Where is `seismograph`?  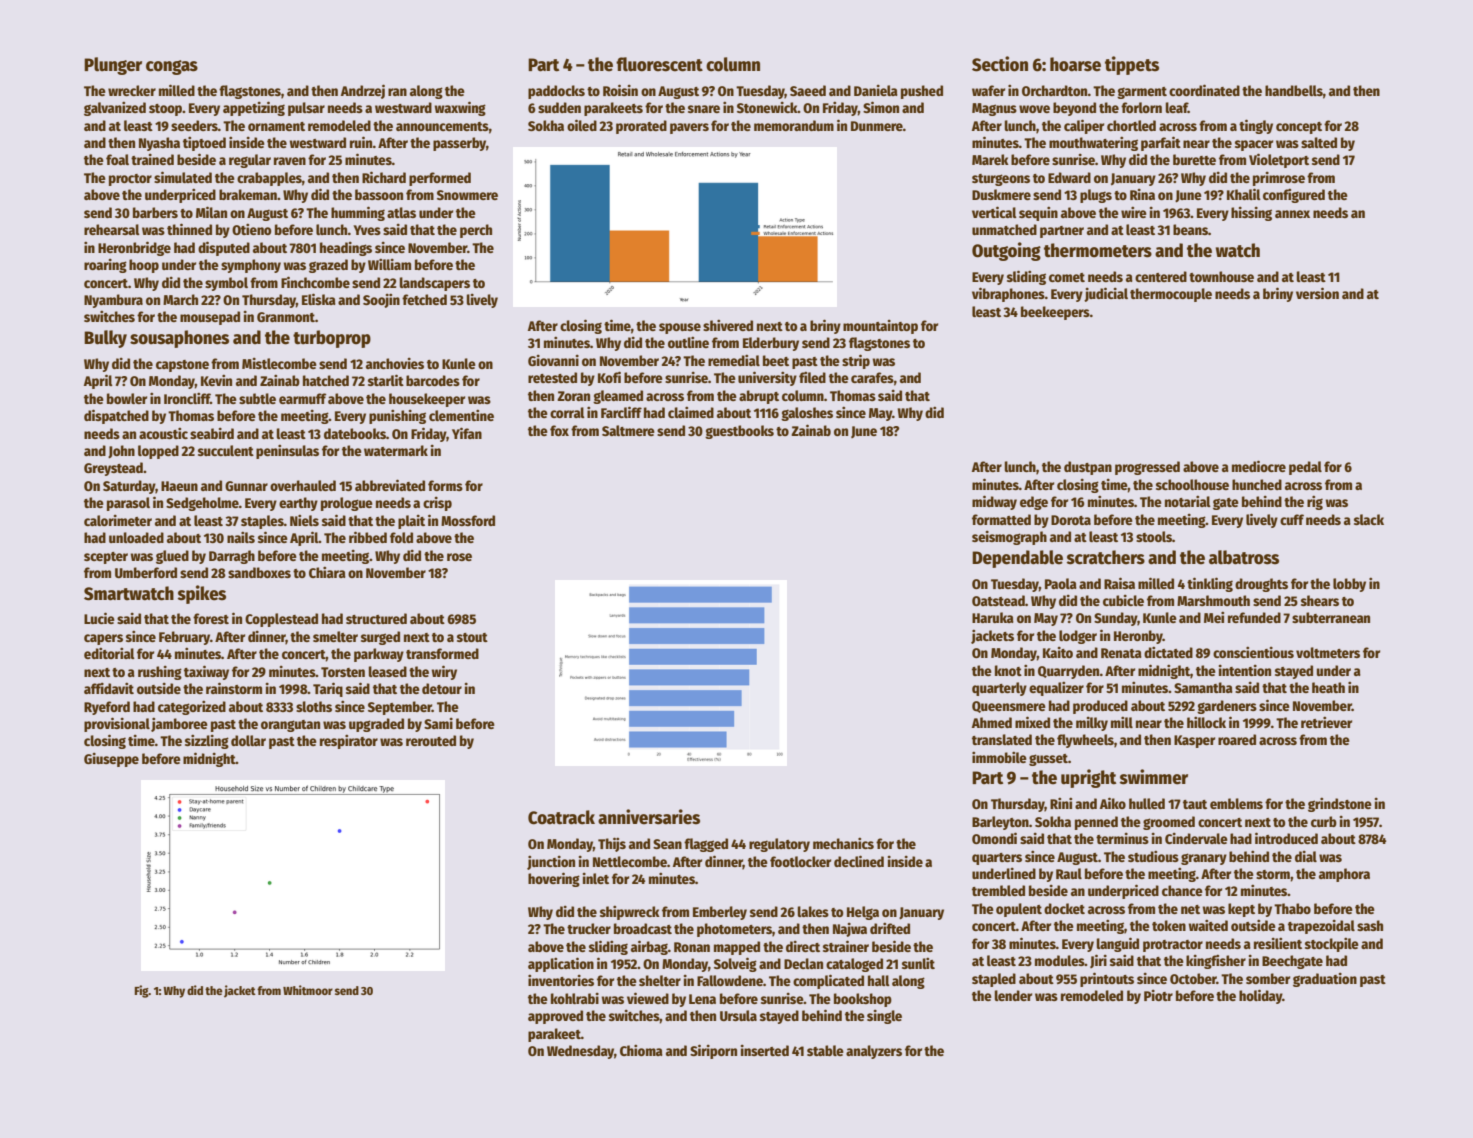
seismograph is located at coordinates (1009, 538).
